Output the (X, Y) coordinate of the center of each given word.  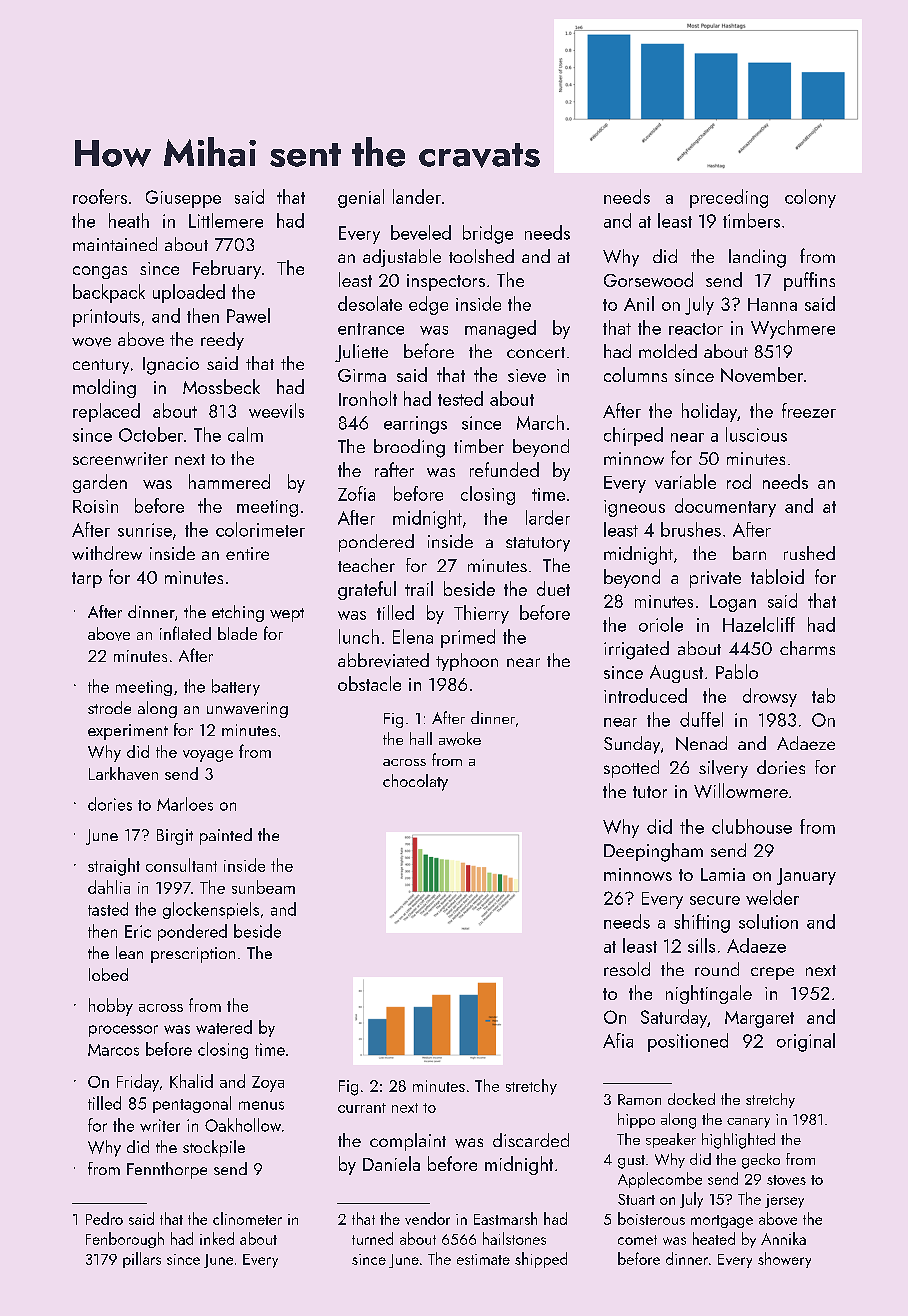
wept (287, 615)
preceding (729, 198)
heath (129, 220)
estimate (483, 1259)
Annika (783, 1238)
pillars (142, 1260)
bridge (488, 234)
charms (807, 648)
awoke (460, 739)
